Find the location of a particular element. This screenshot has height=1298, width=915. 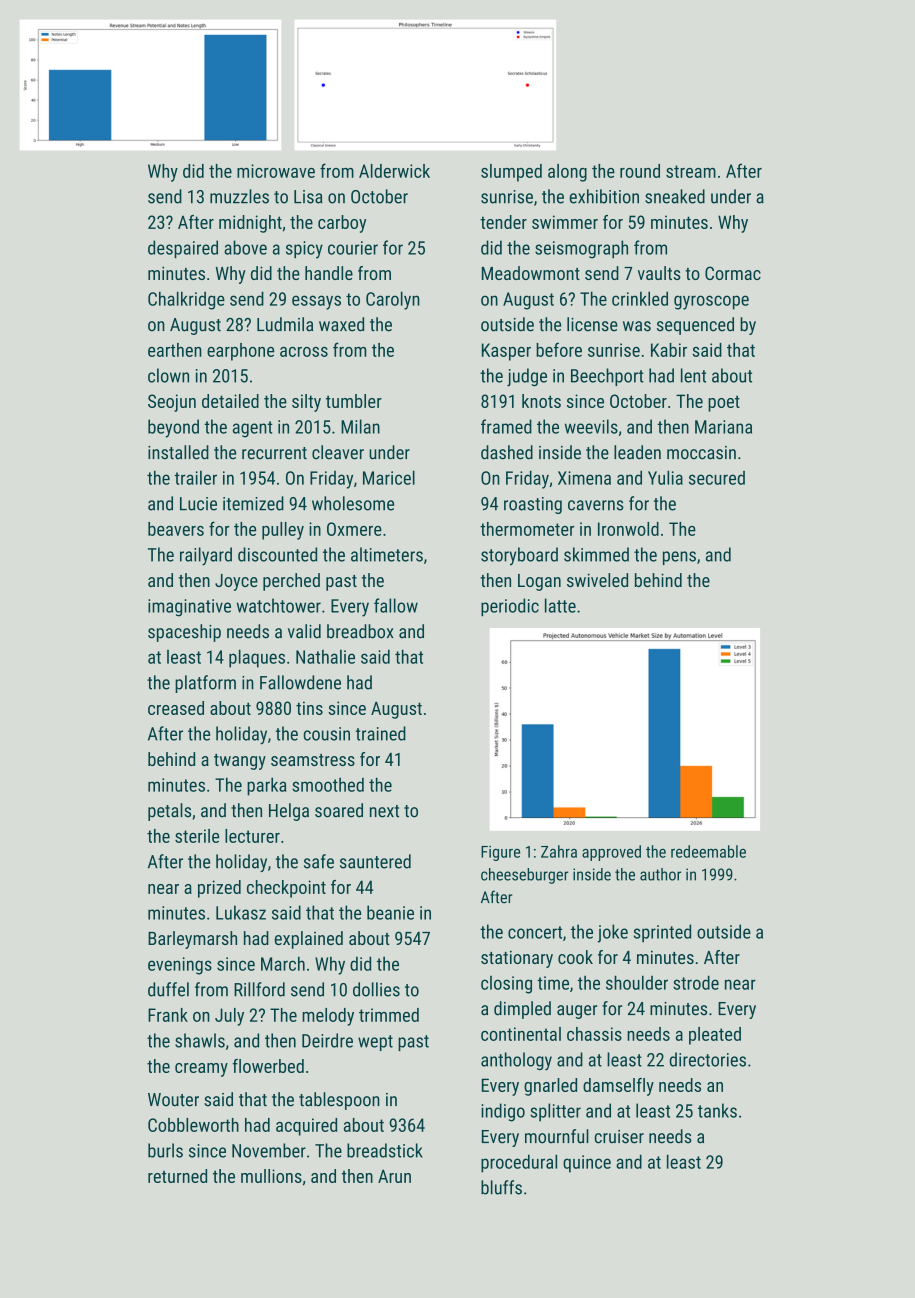

explained is located at coordinates (309, 940).
